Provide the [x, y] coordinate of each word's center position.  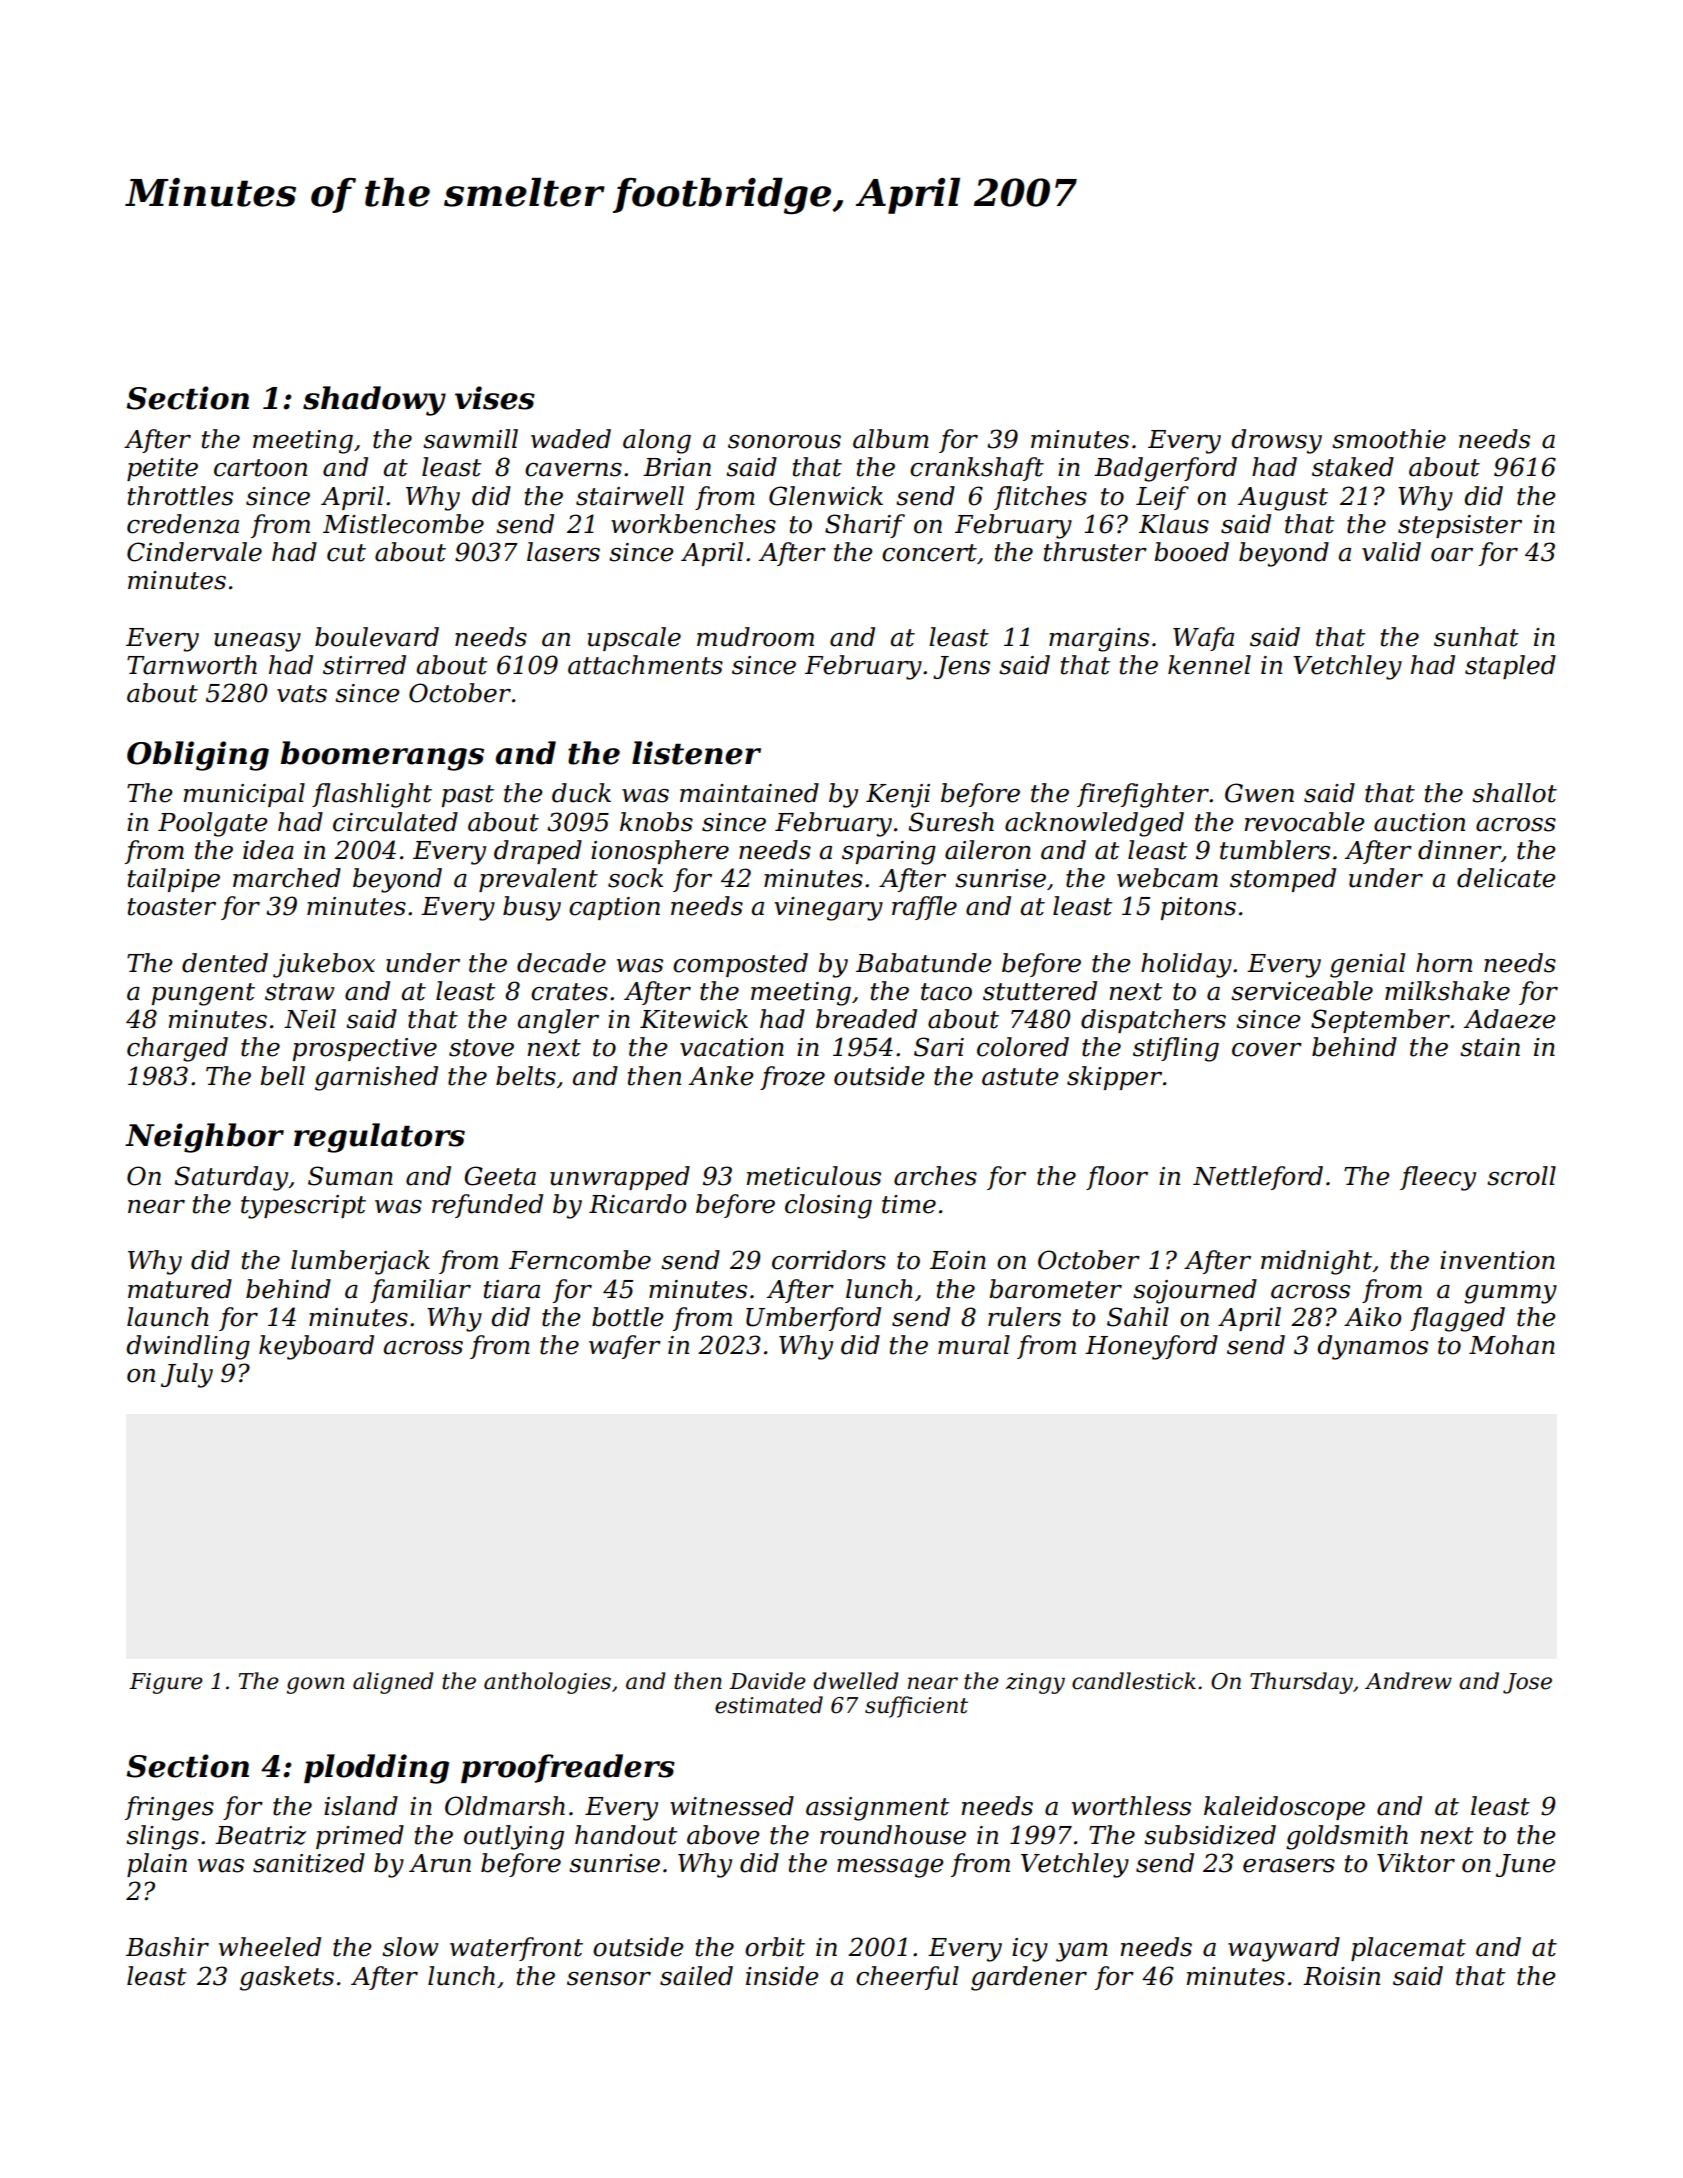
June [1526, 1865]
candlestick [1134, 1681]
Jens [961, 667]
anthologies [547, 1683]
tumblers [1275, 850]
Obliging [198, 756]
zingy [1035, 1683]
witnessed [732, 1806]
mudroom [755, 637]
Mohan [1512, 1345]
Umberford [813, 1319]
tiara [512, 1289]
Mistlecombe [403, 524]
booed [1191, 552]
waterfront [516, 1949]
